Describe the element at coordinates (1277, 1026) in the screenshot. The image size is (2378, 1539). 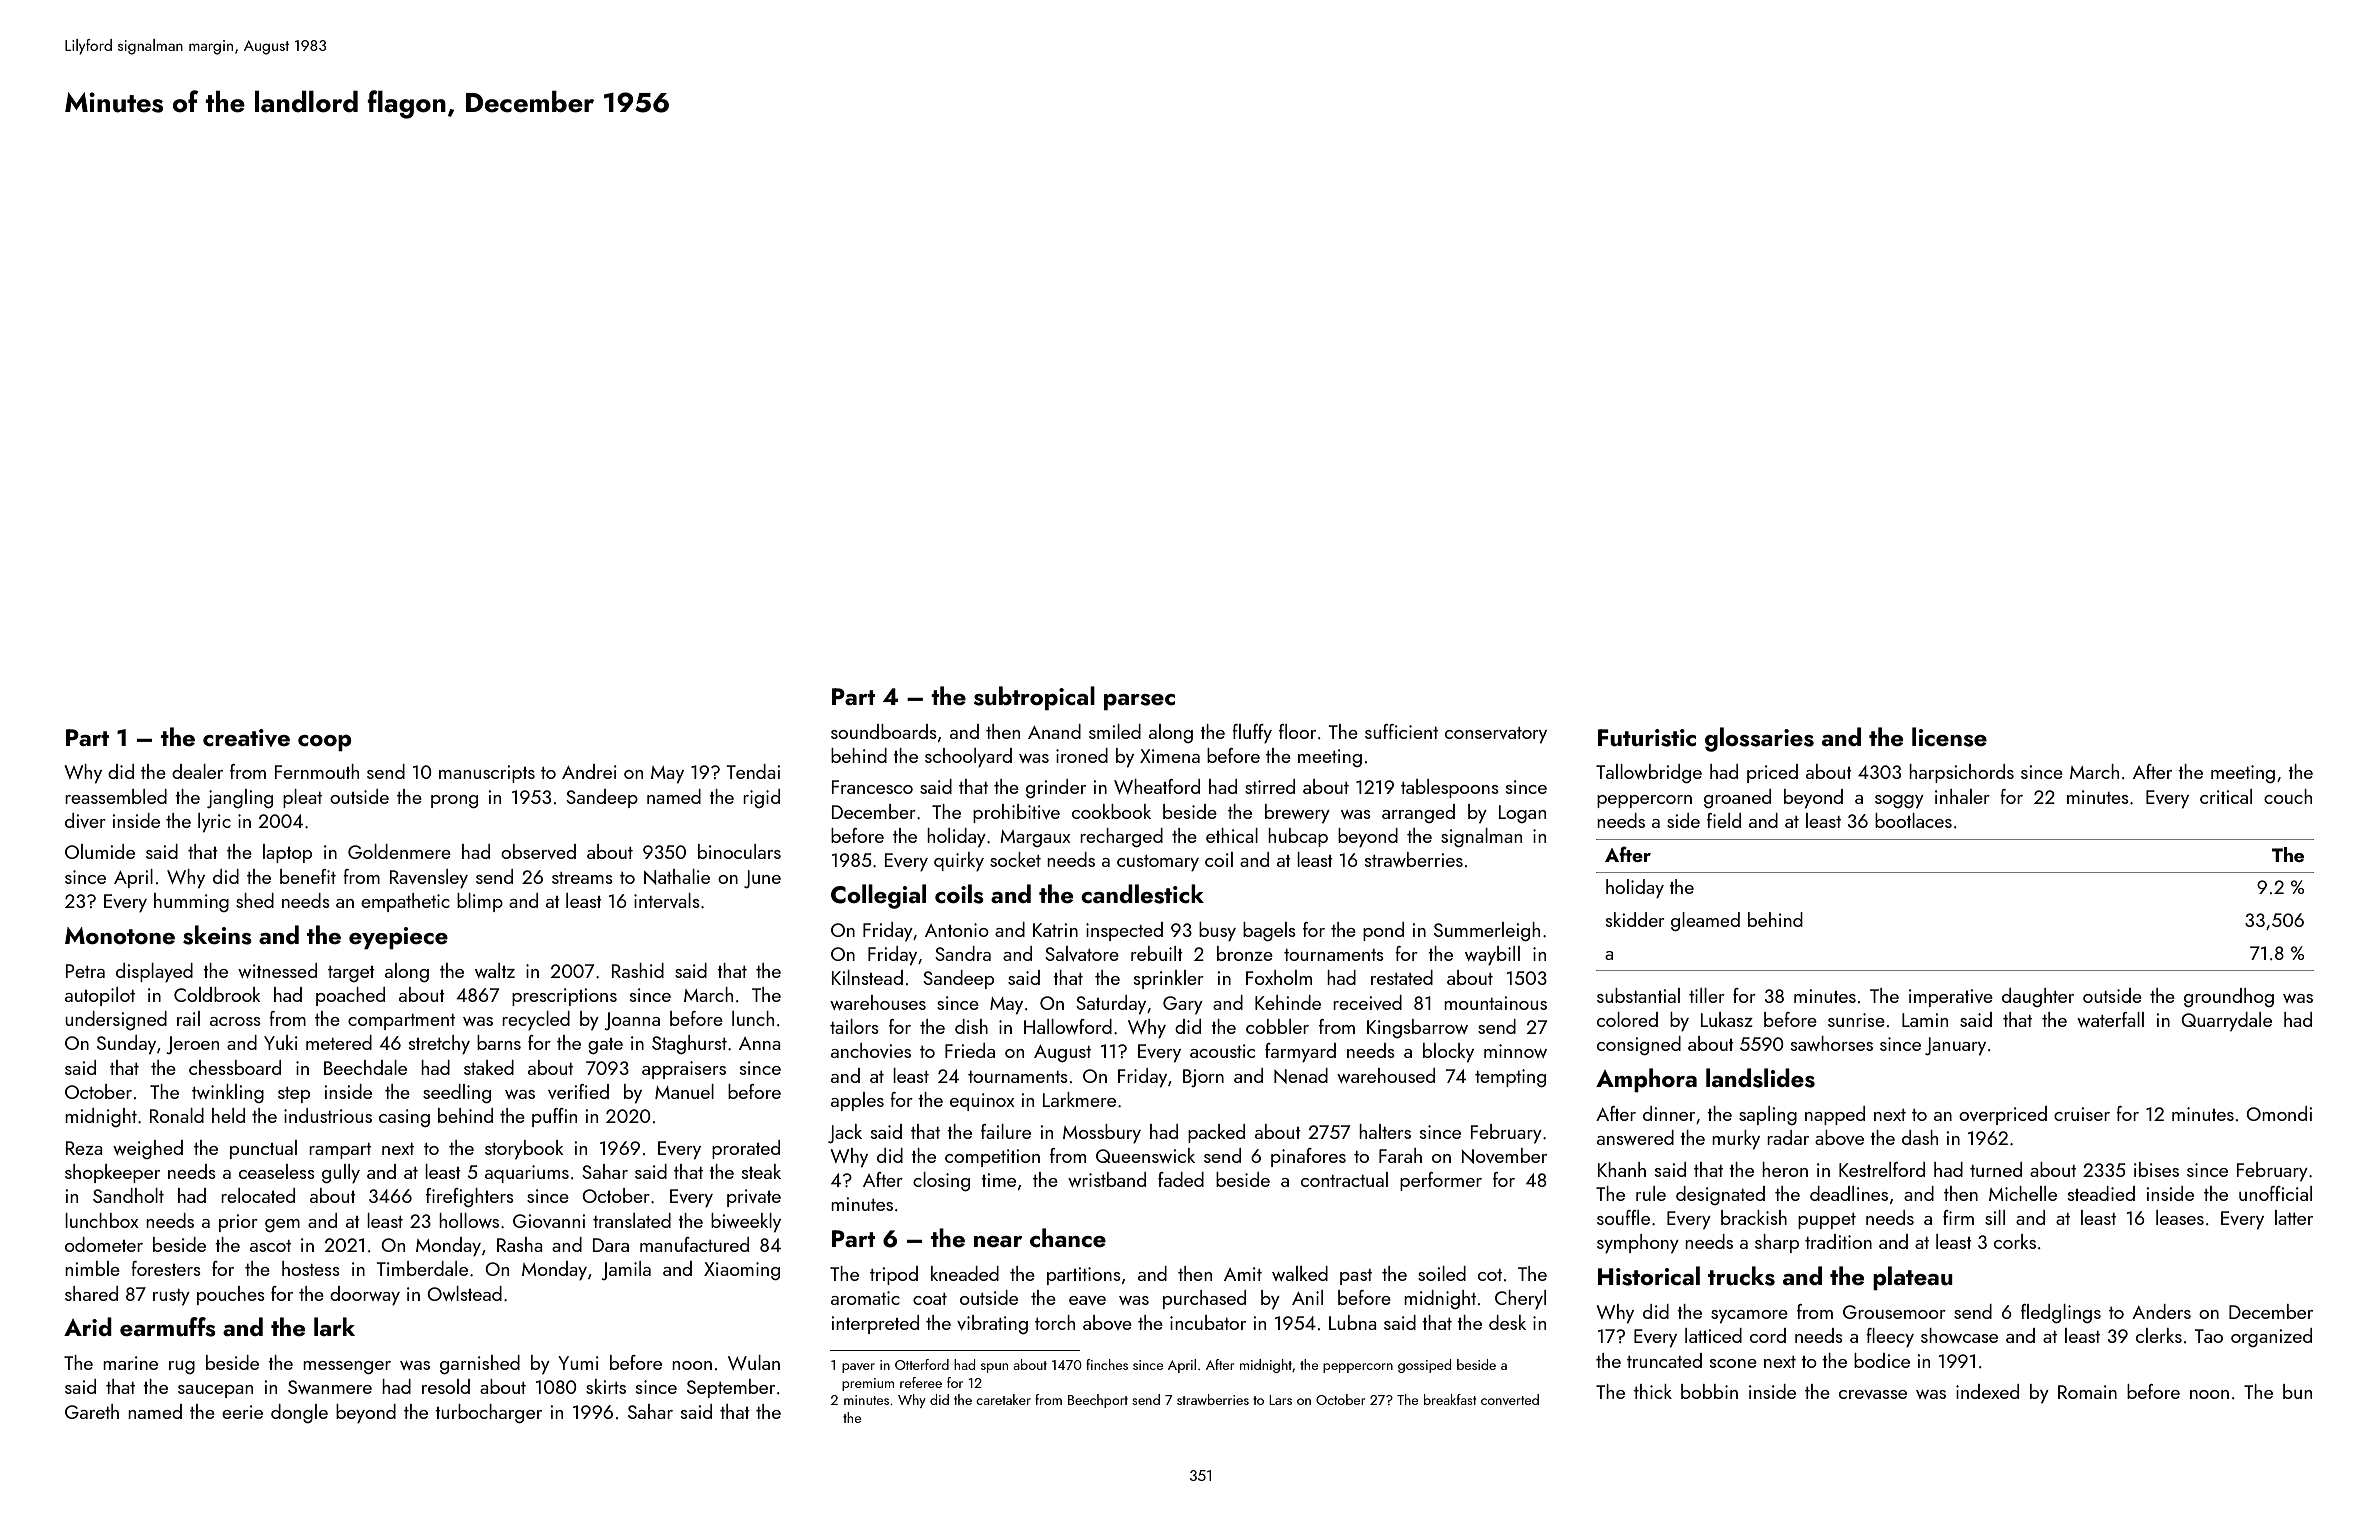
I see `cobbler` at that location.
